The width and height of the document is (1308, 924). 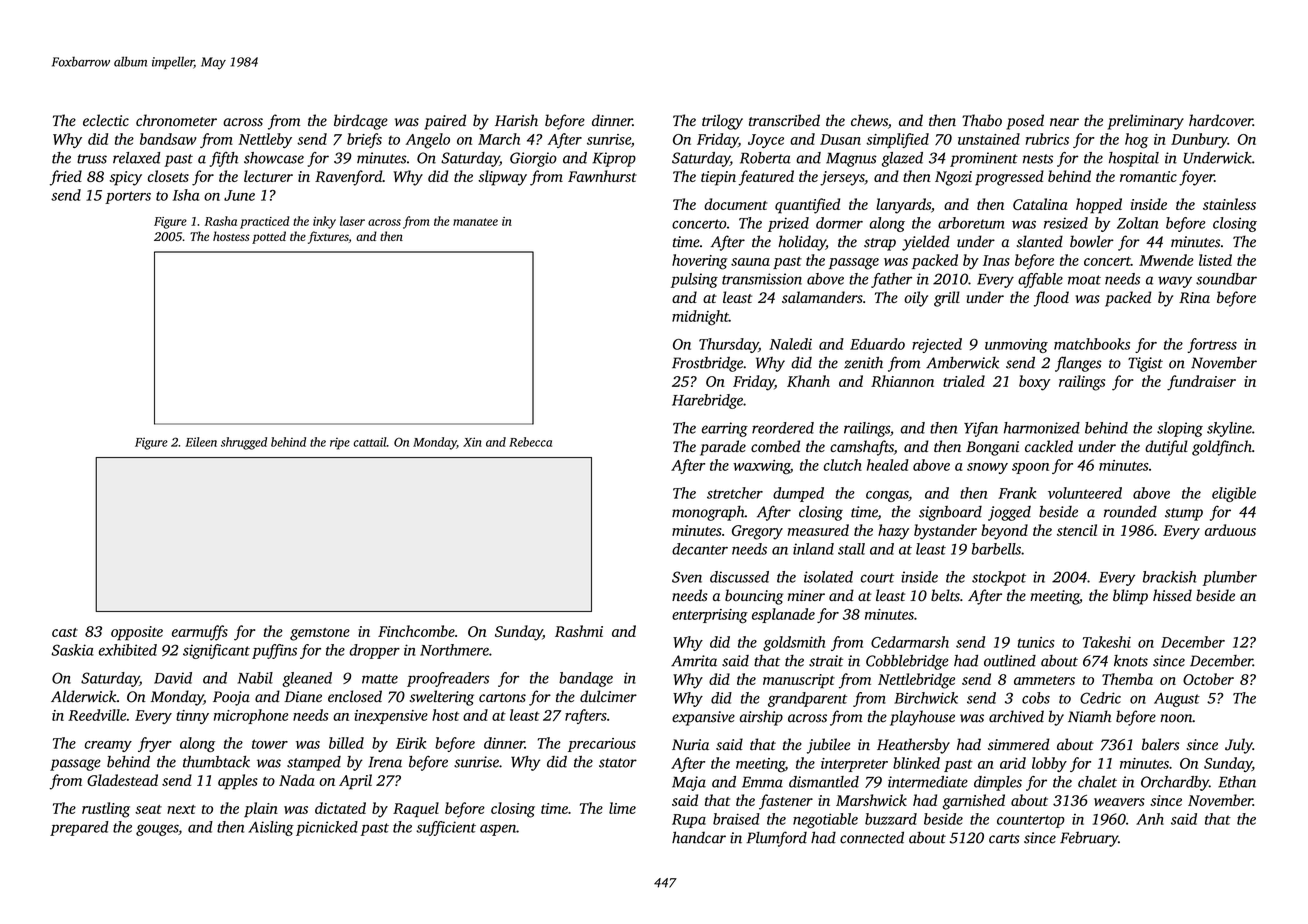 What do you see at coordinates (454, 650) in the document?
I see `Northmere` at bounding box center [454, 650].
